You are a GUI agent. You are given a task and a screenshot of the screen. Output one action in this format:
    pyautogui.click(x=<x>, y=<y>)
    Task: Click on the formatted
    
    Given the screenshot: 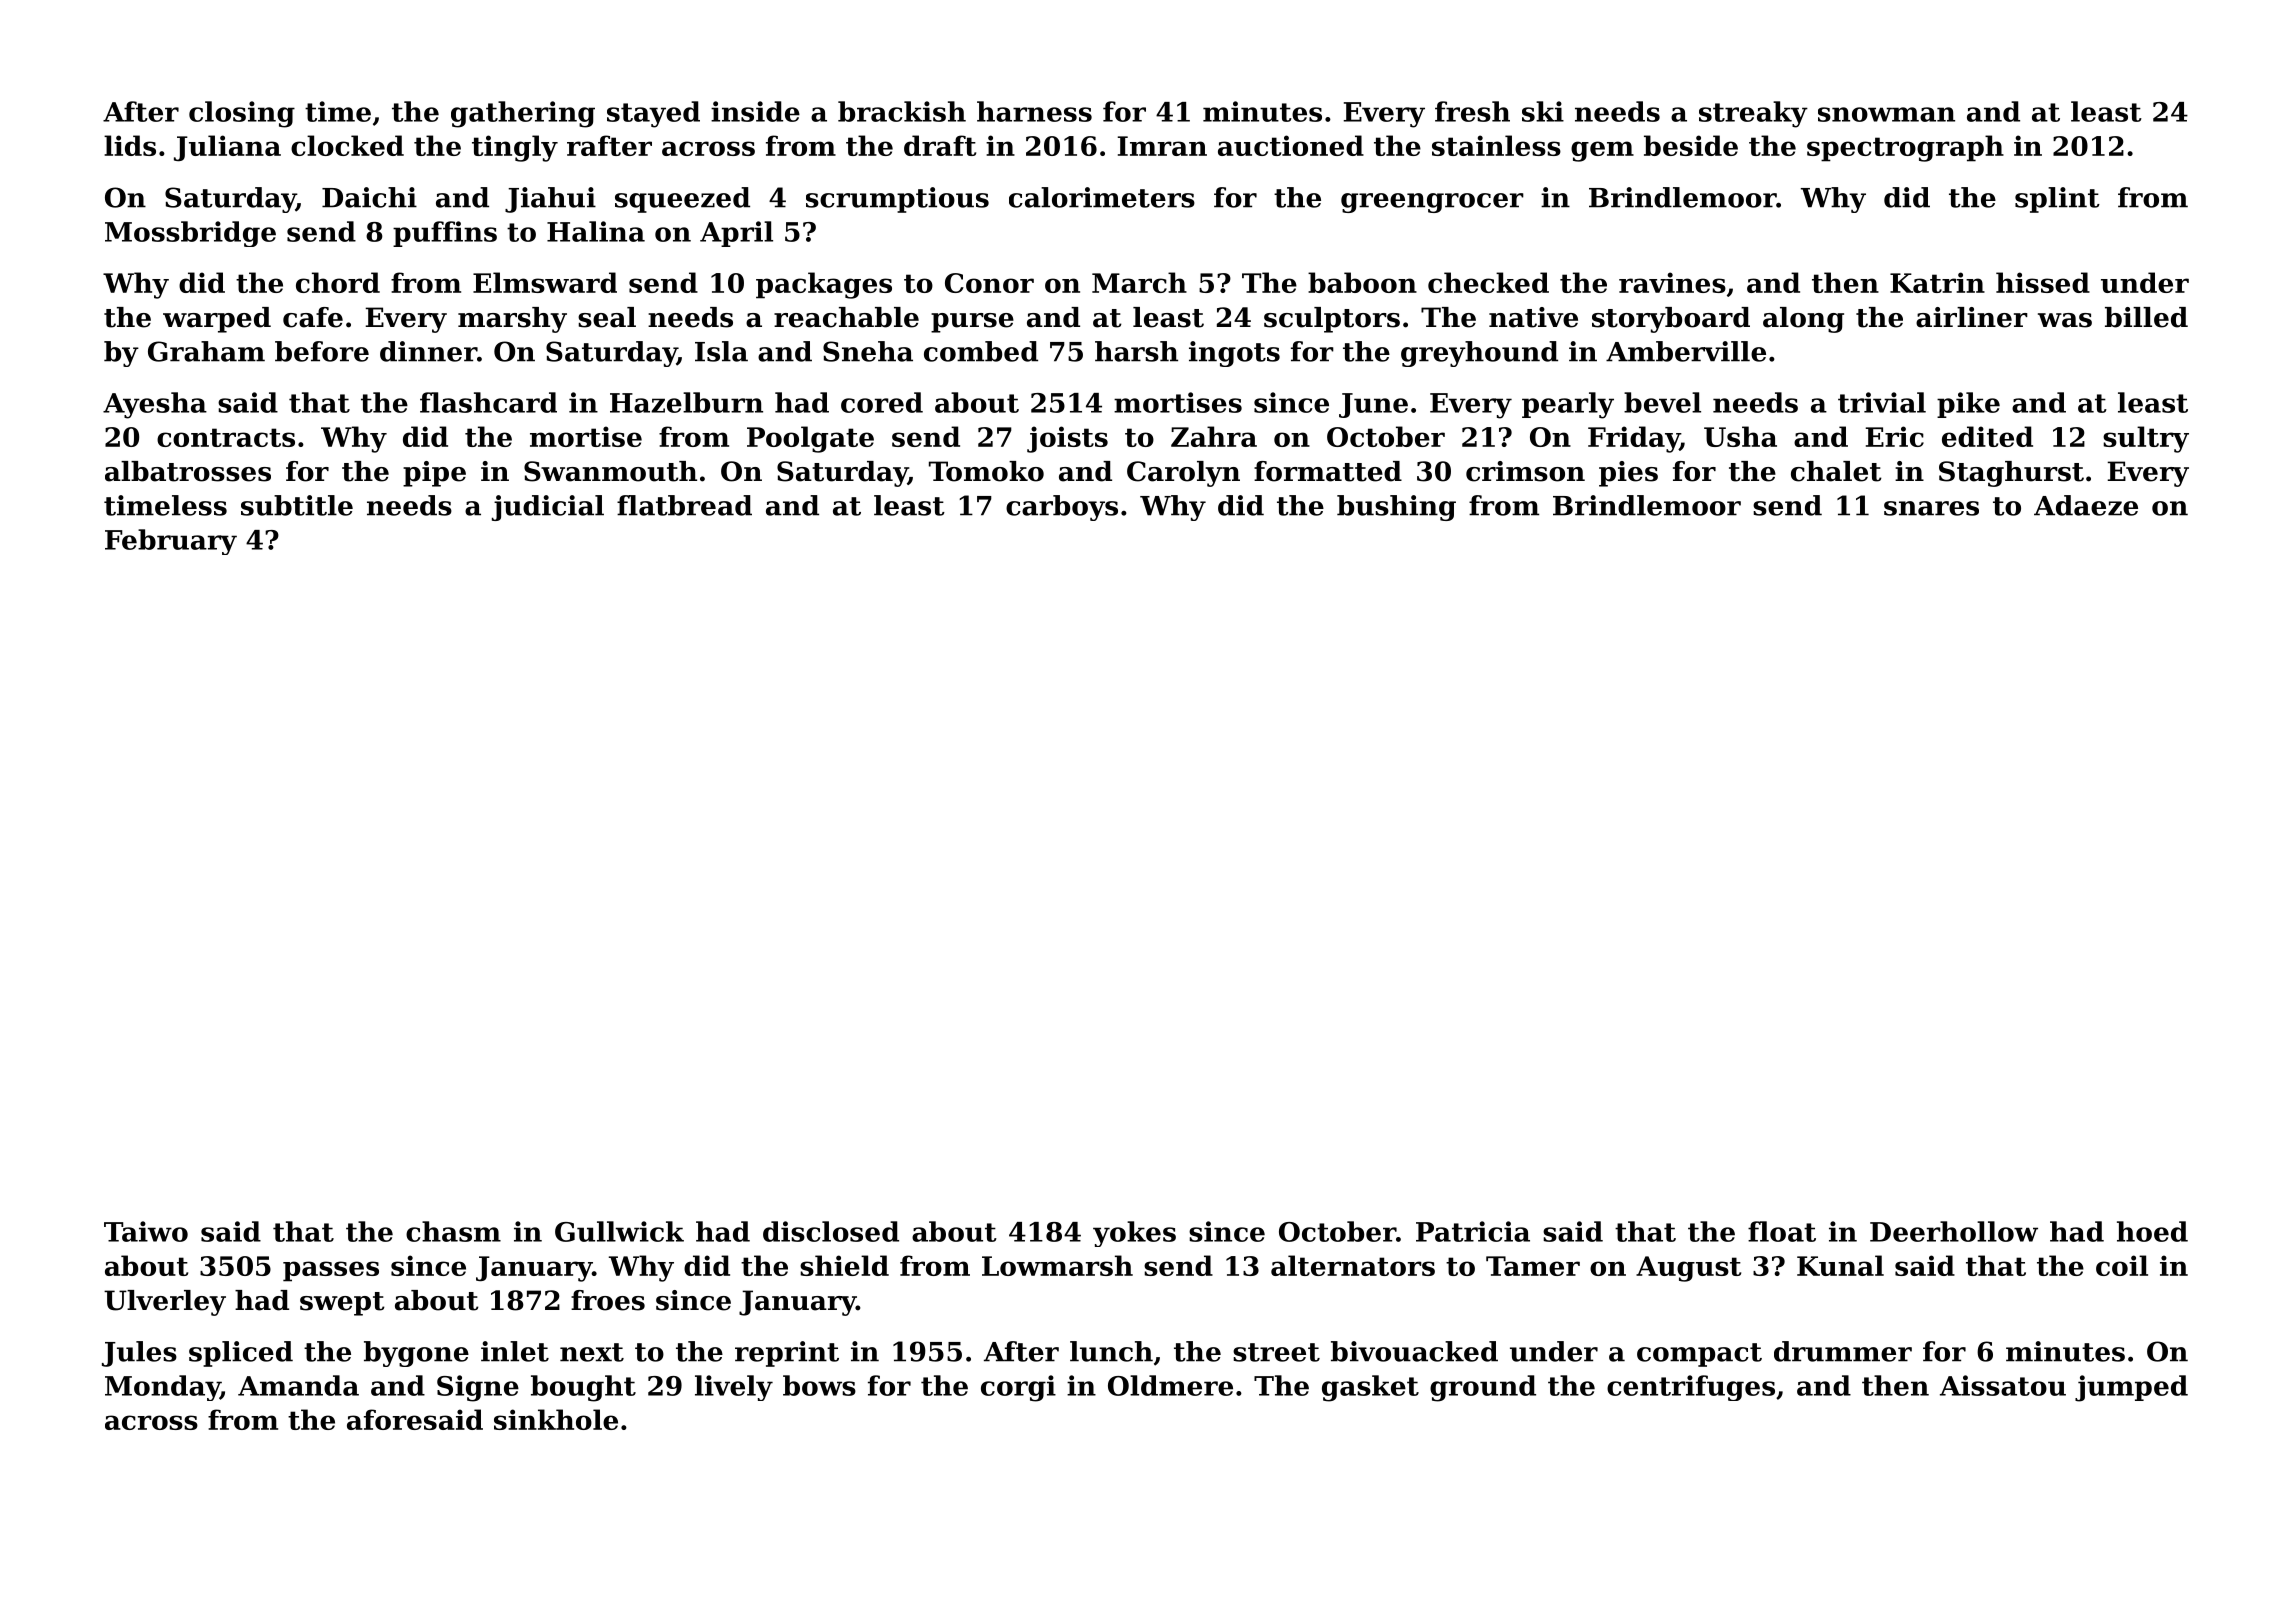 What is the action you would take?
    pyautogui.click(x=1328, y=471)
